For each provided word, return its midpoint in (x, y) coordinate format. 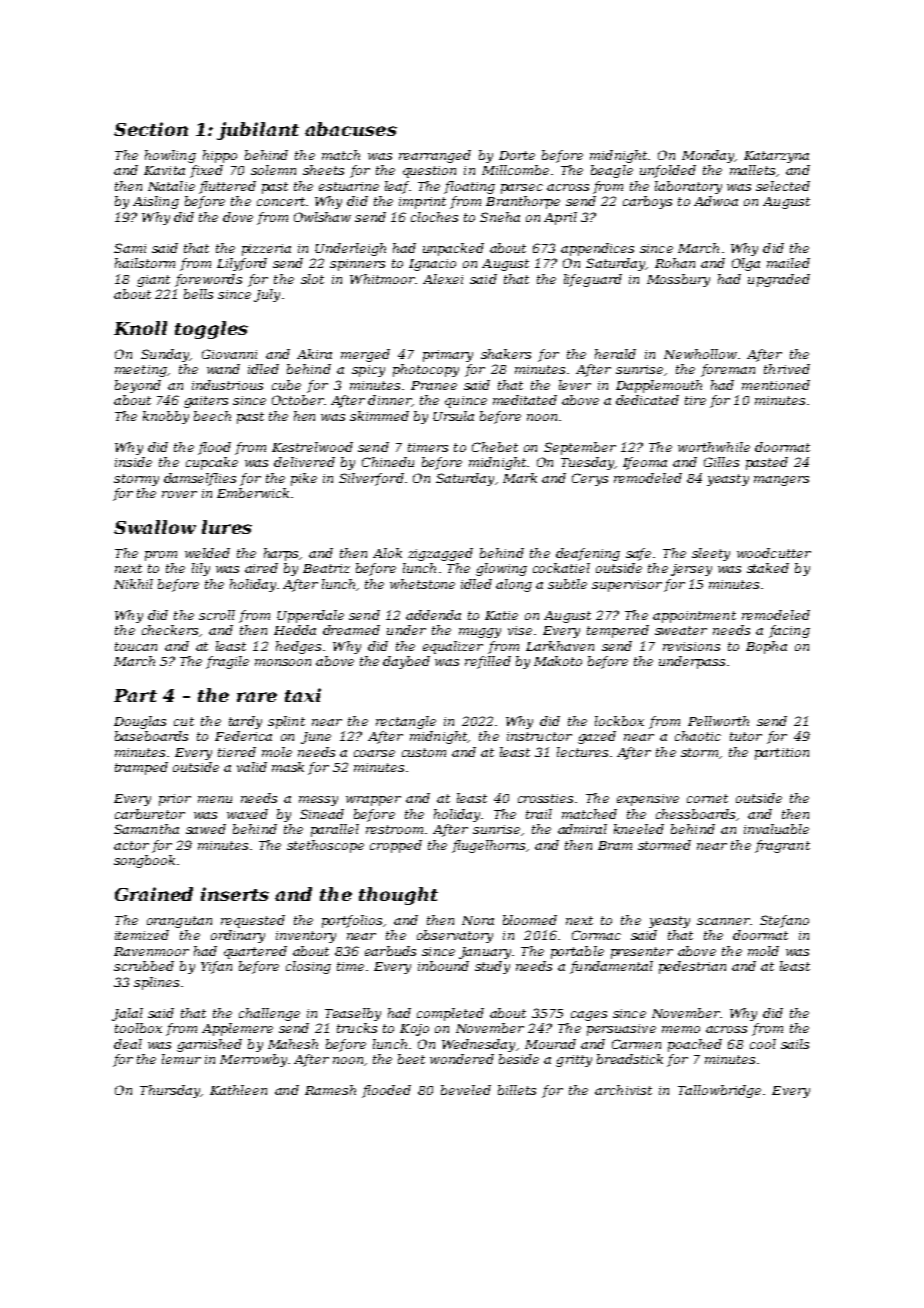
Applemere (237, 1029)
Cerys (590, 479)
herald (615, 354)
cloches (434, 217)
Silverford (371, 479)
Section (151, 129)
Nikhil (133, 584)
